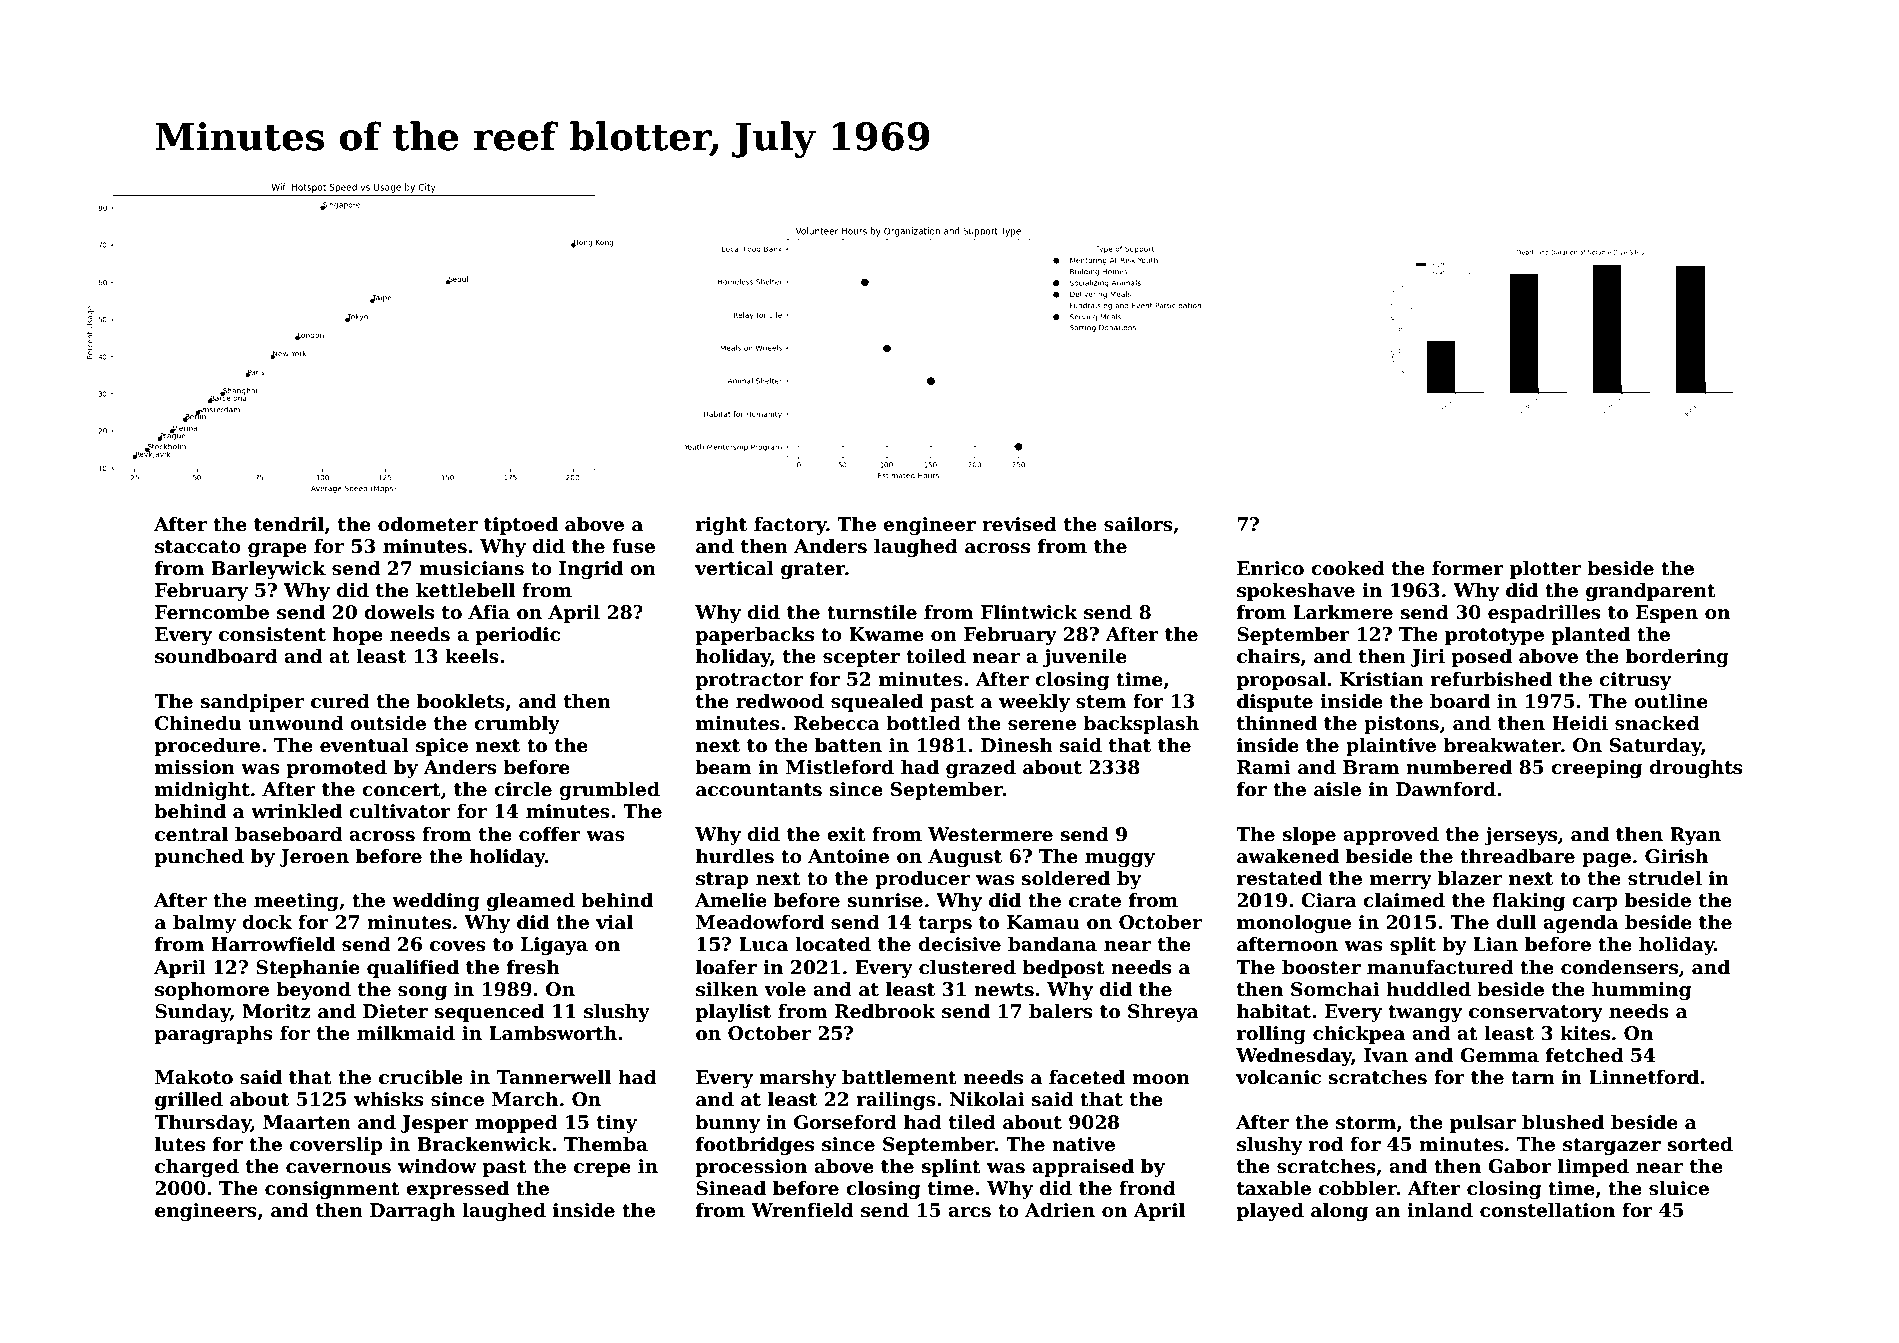 Image resolution: width=1899 pixels, height=1343 pixels. I want to click on Girish, so click(1676, 856).
